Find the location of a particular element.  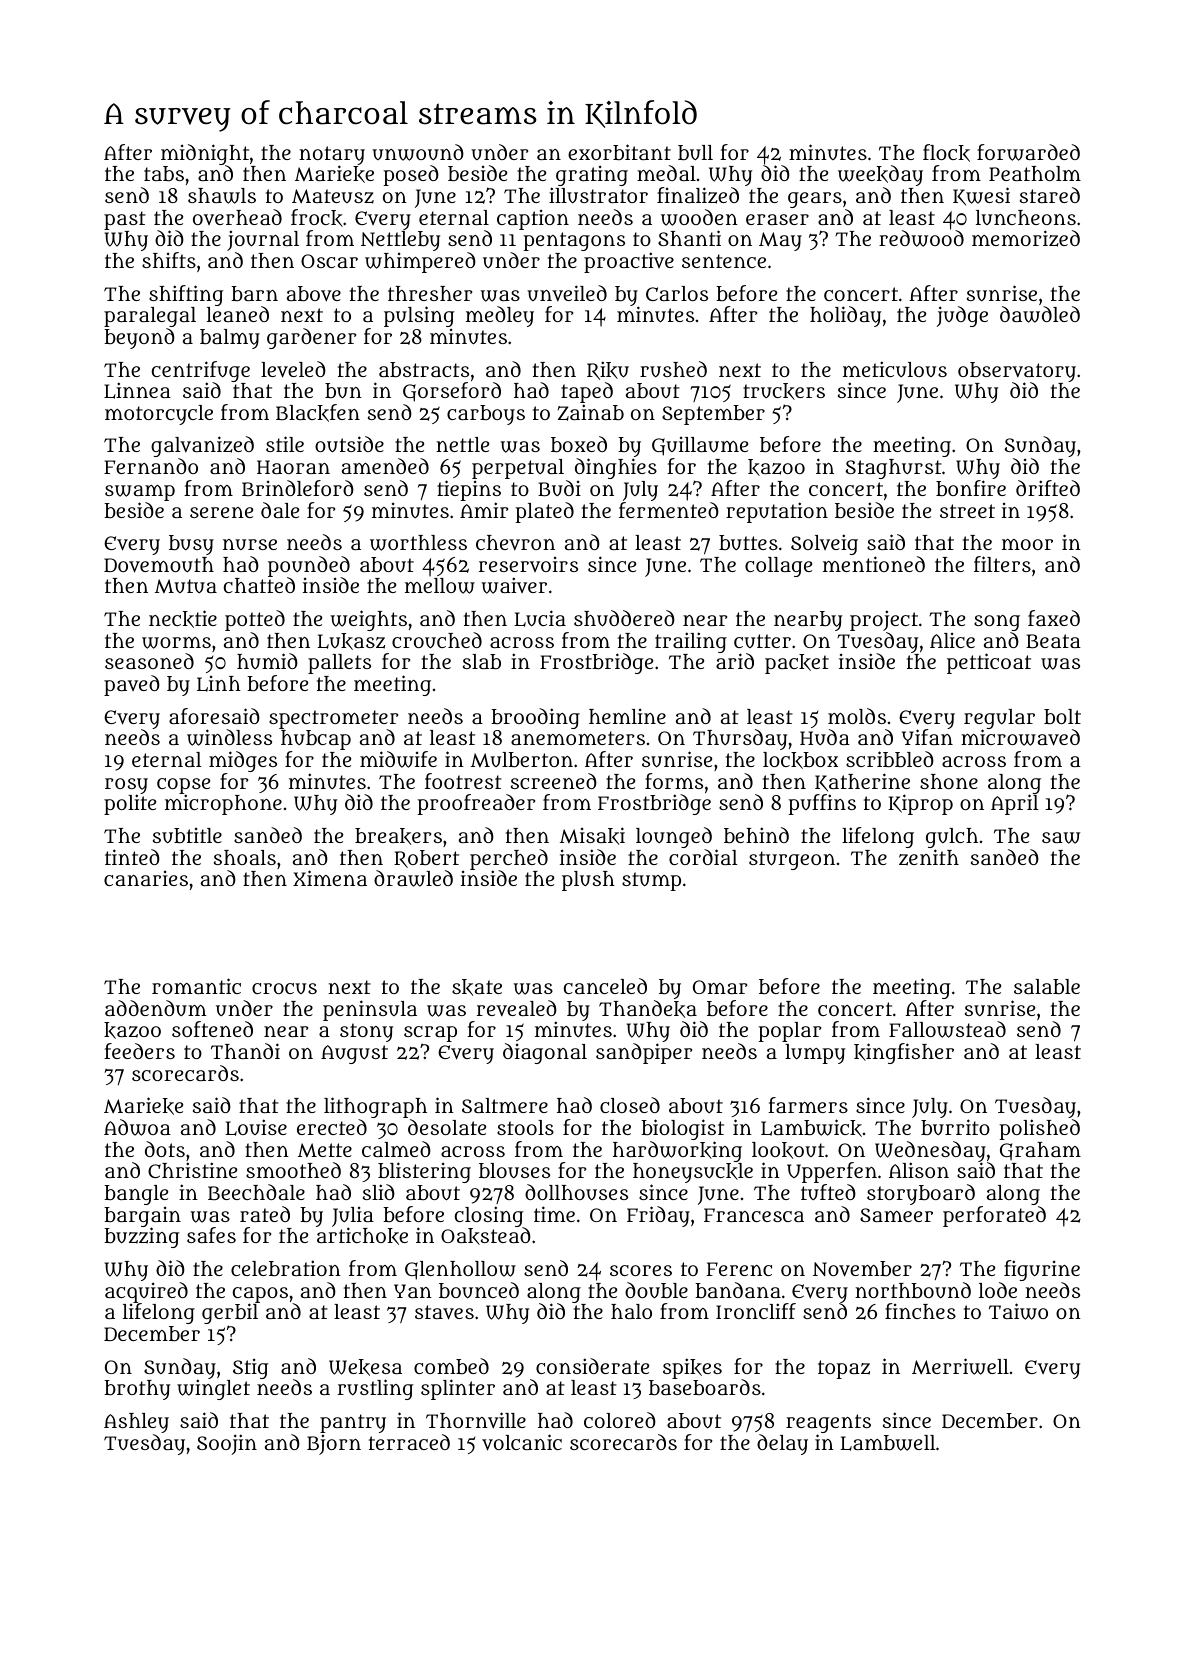

Bjorn is located at coordinates (334, 1444).
